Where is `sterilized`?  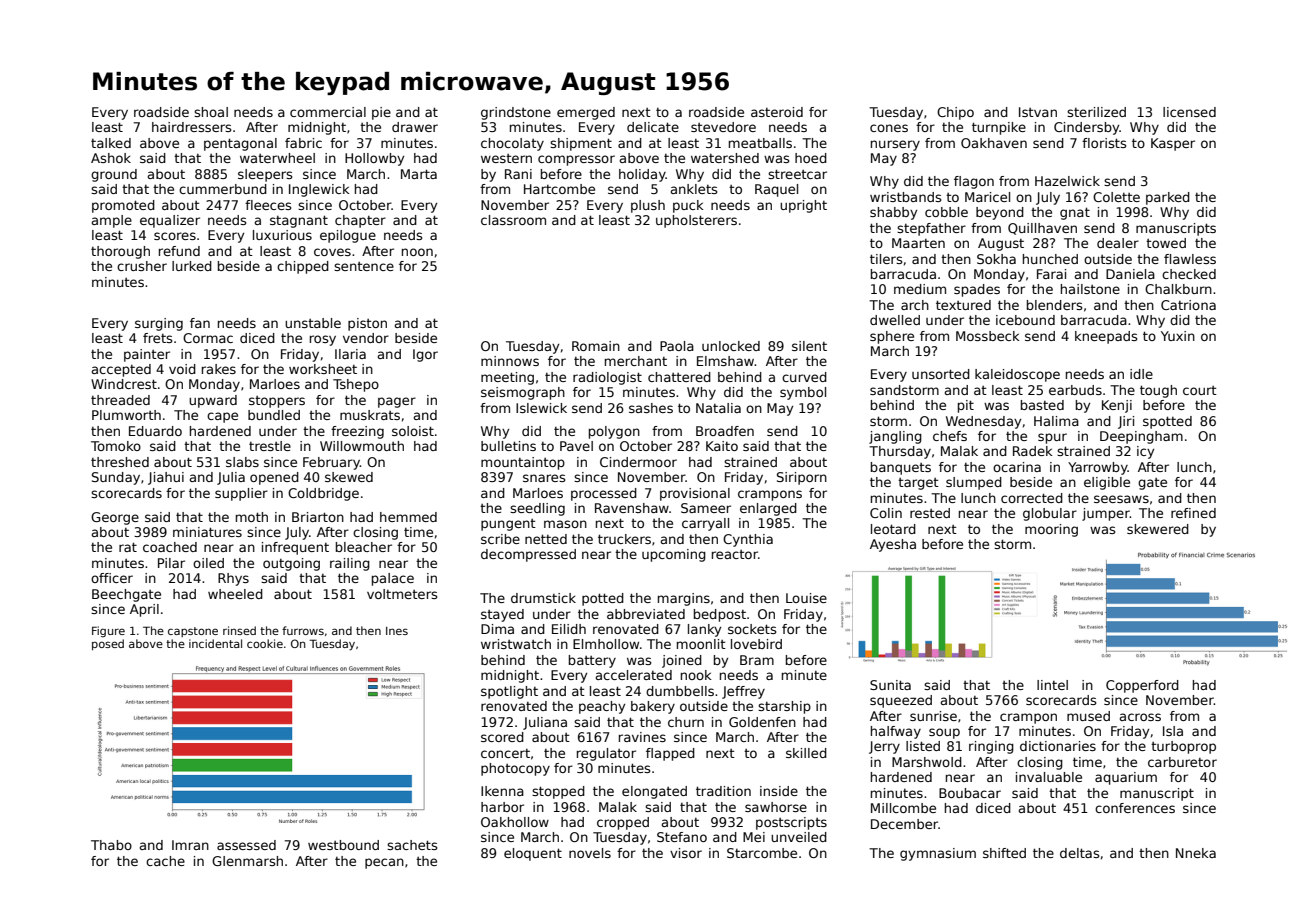
sterilized is located at coordinates (1096, 112).
